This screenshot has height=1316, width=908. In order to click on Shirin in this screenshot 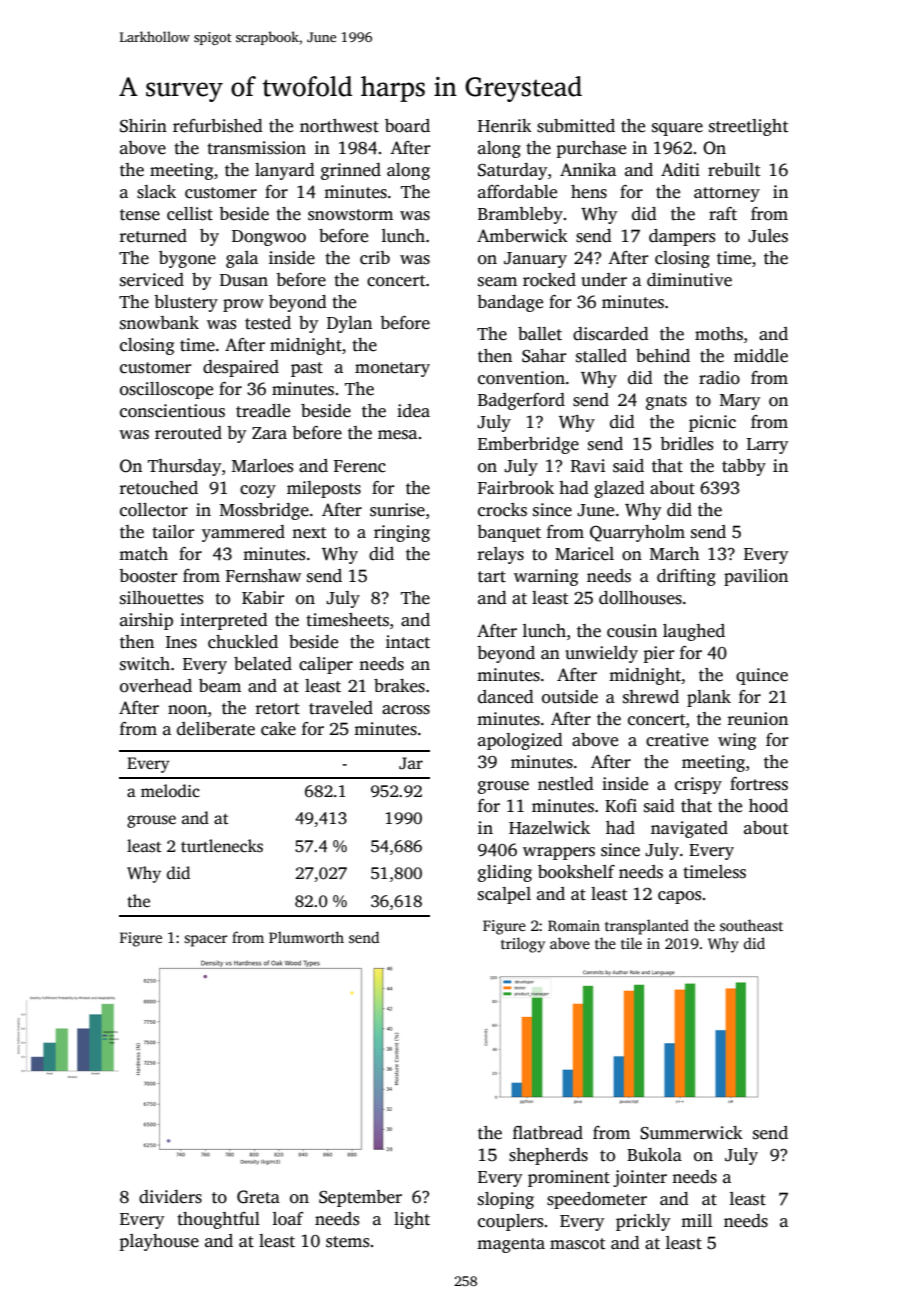, I will do `click(143, 126)`.
